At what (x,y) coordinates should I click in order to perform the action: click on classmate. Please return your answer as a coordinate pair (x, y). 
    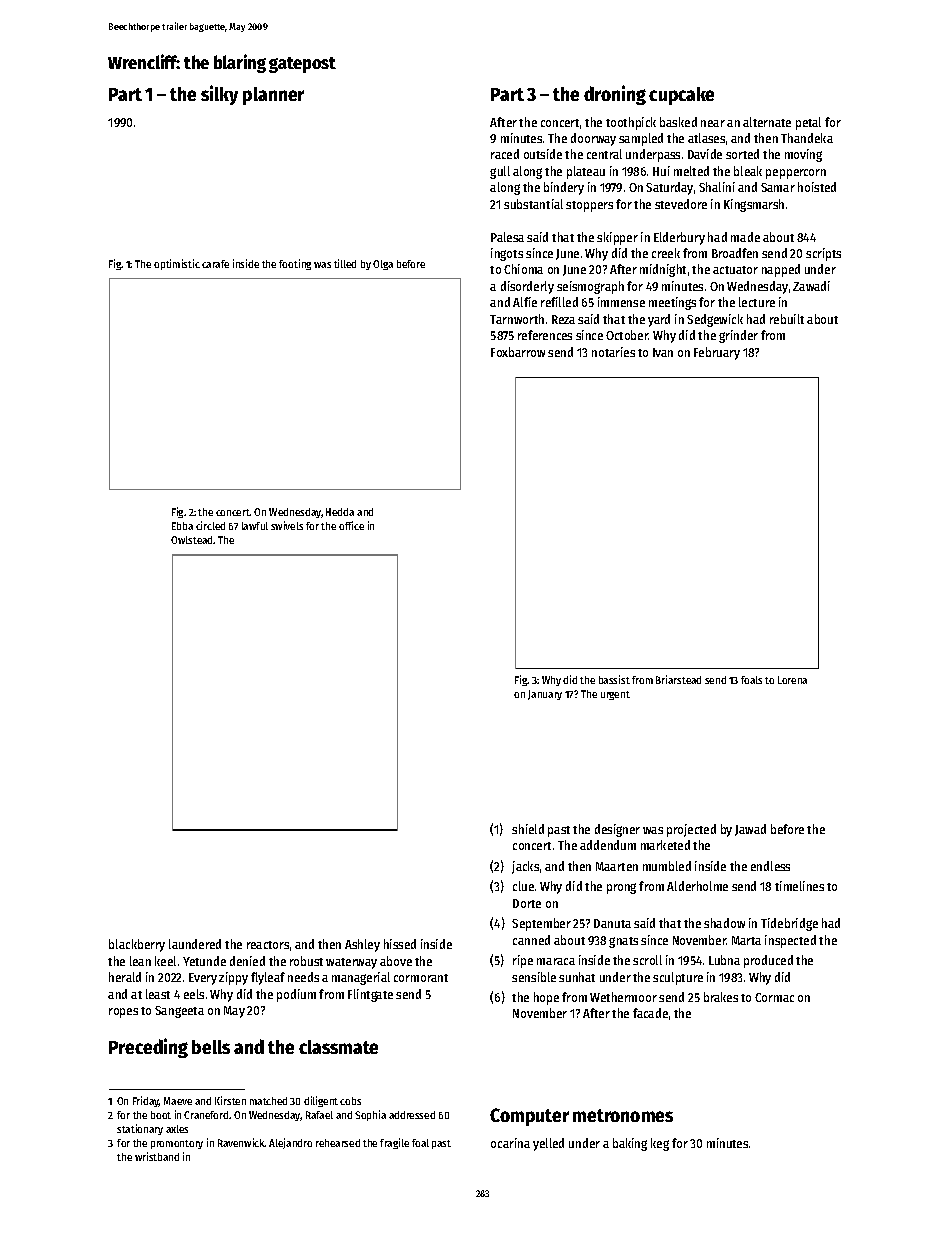
    Looking at the image, I should click on (338, 1047).
